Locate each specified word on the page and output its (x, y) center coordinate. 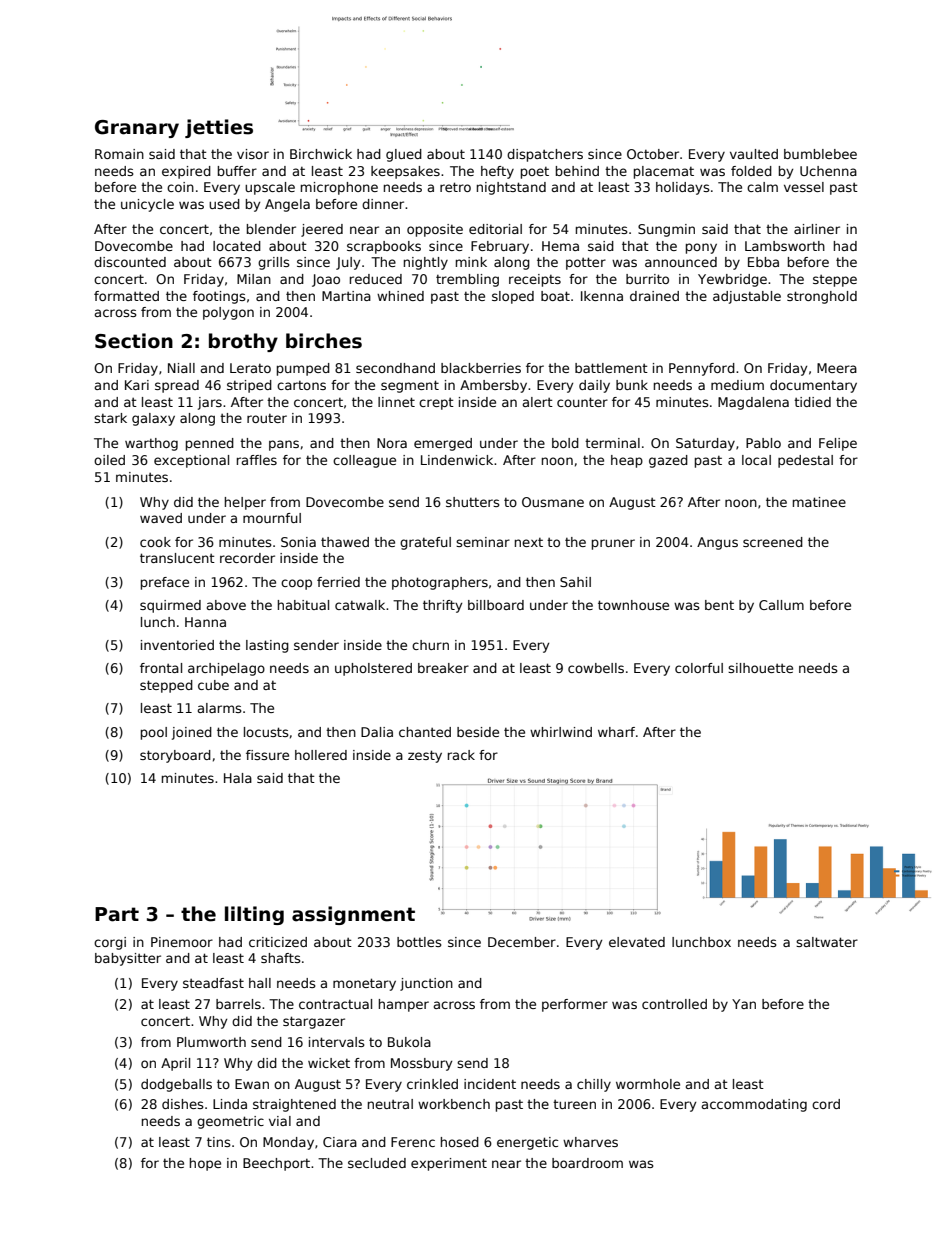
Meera (837, 368)
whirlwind (561, 732)
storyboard (175, 756)
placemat (664, 172)
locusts (266, 732)
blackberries (481, 368)
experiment (449, 1164)
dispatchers (545, 155)
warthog (151, 444)
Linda (230, 1104)
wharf (616, 732)
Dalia (377, 732)
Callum (781, 605)
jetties (219, 128)
